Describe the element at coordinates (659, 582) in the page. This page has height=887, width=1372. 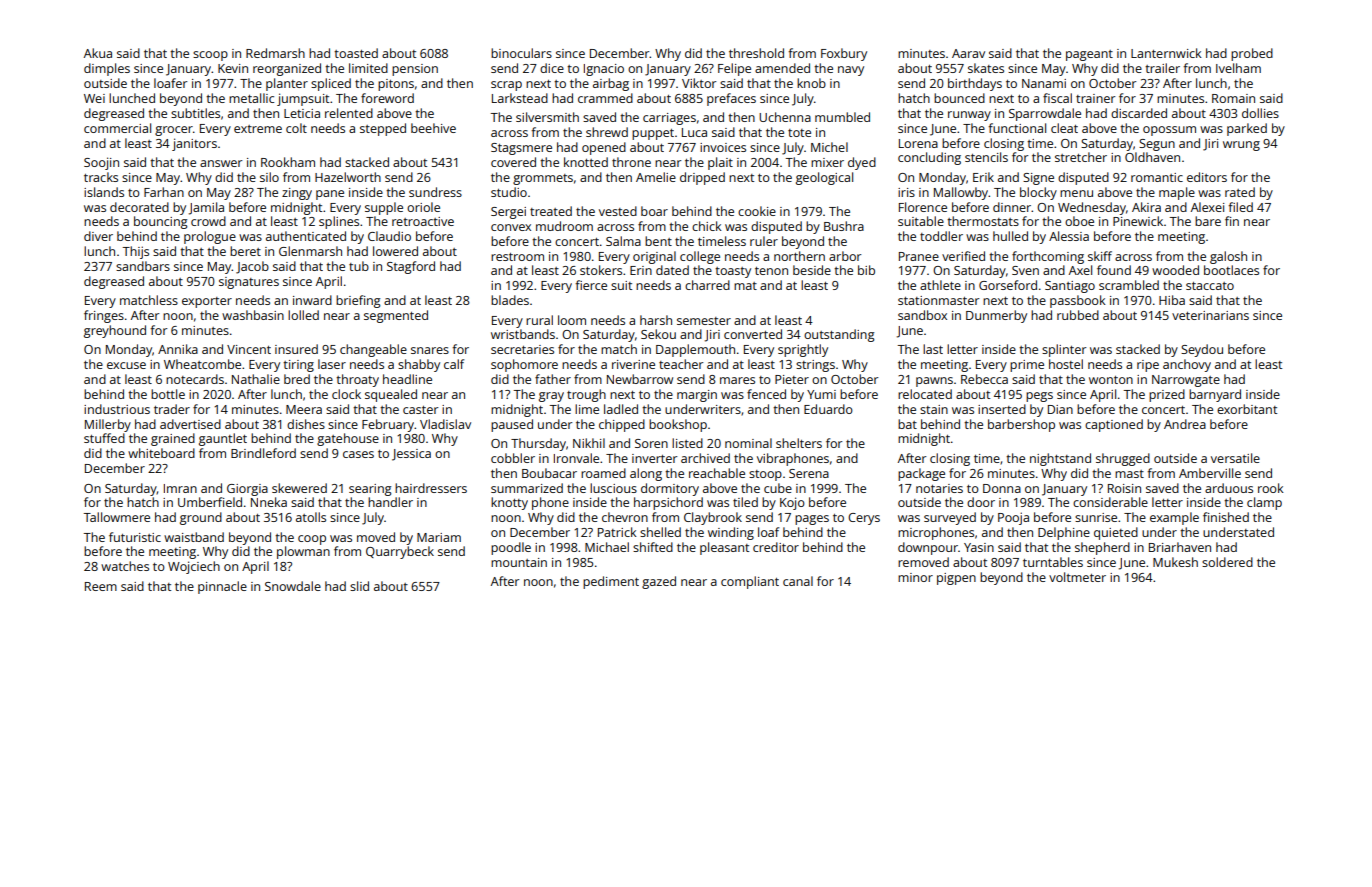
I see `gazed` at that location.
